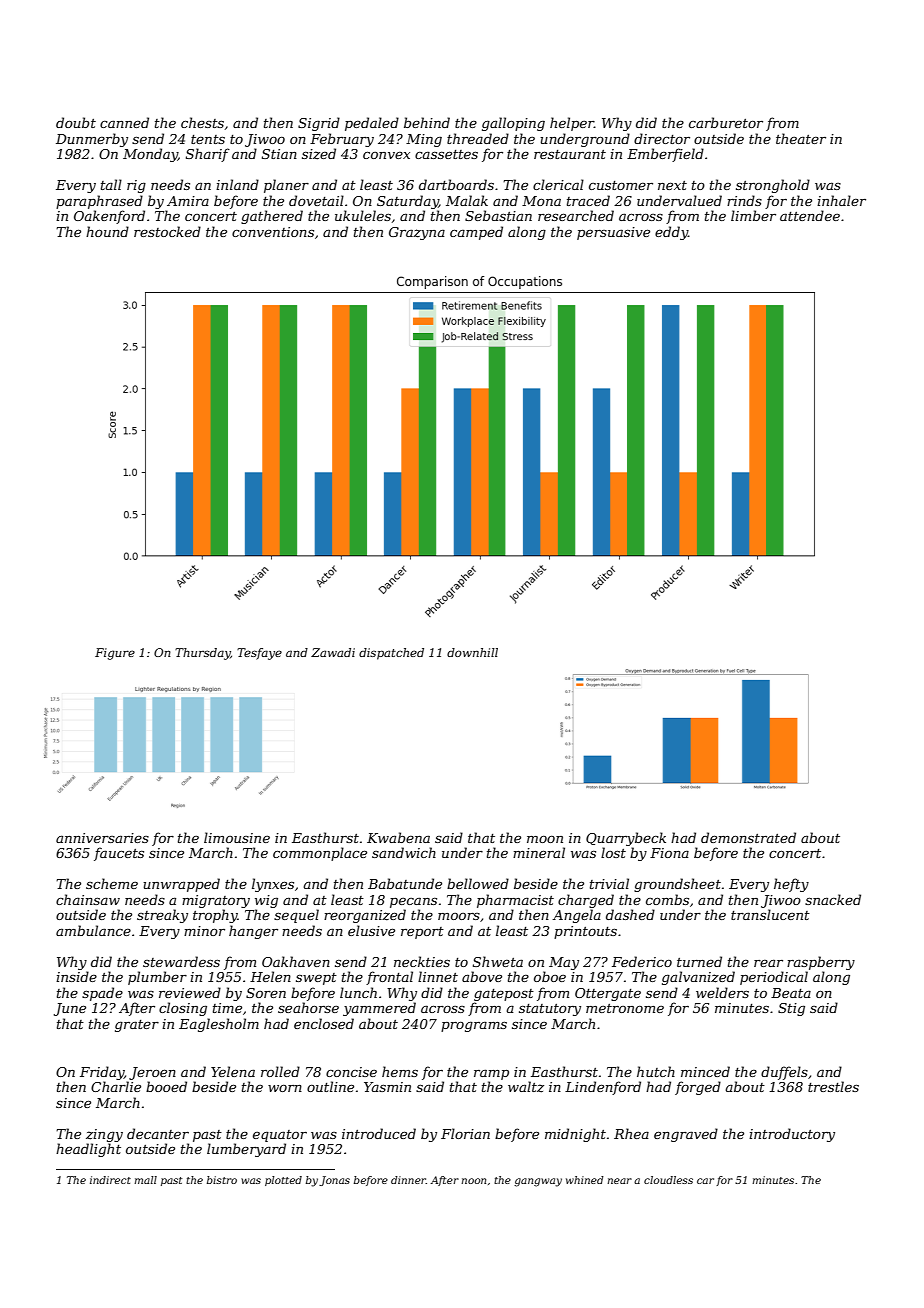  Describe the element at coordinates (259, 654) in the screenshot. I see `Tesfaye` at that location.
